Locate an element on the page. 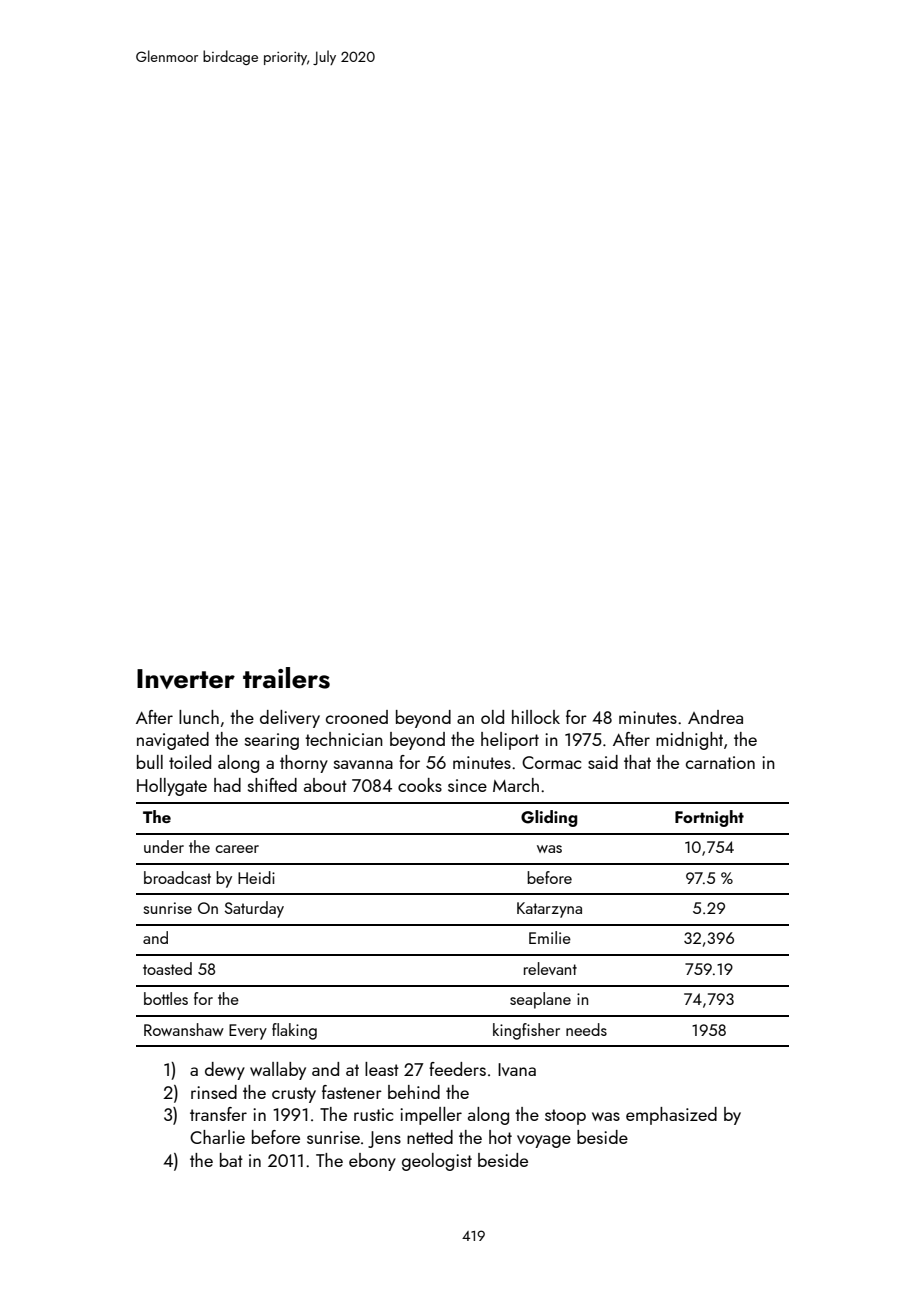  feeders is located at coordinates (457, 1069).
